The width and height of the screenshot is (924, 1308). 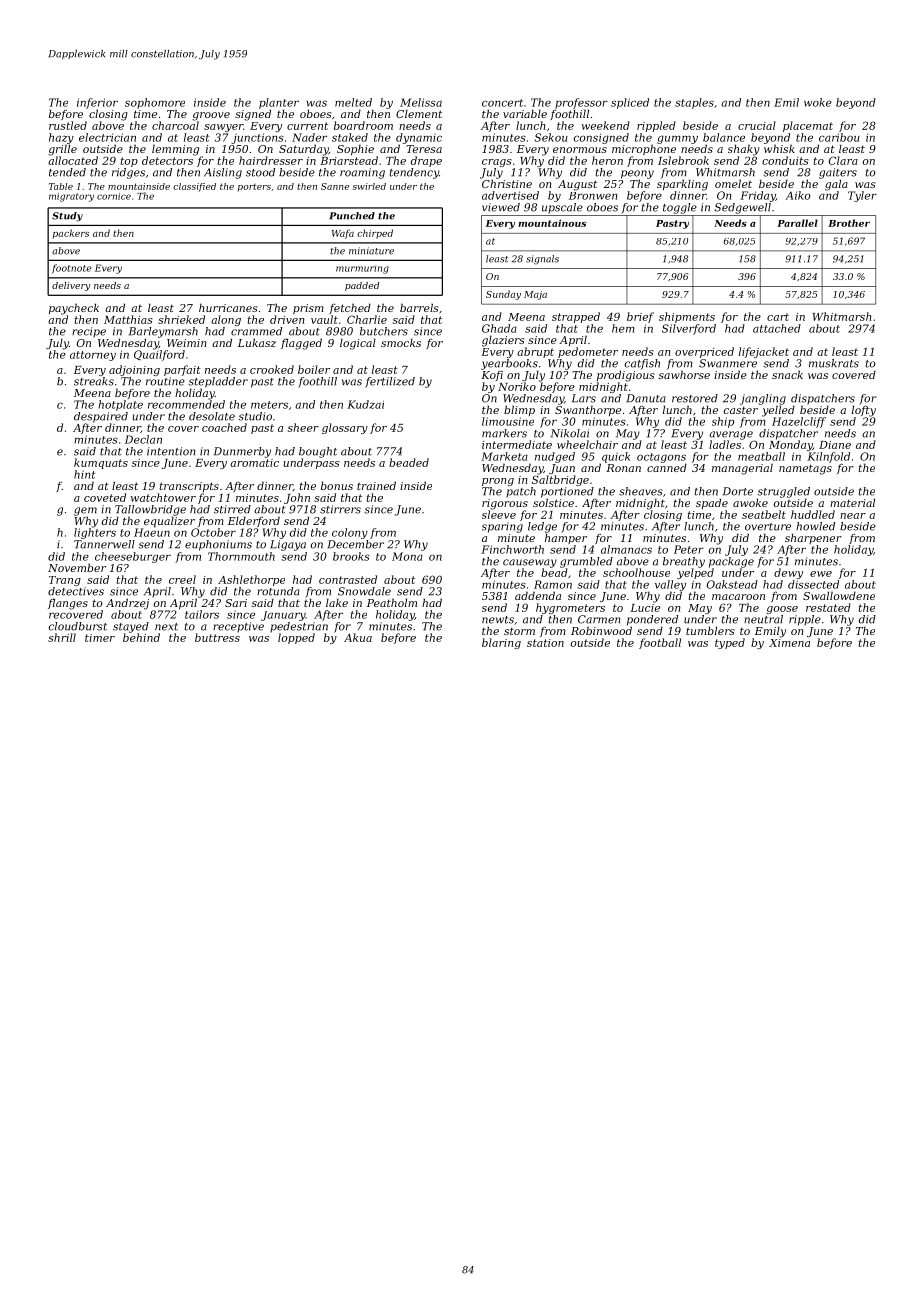 I want to click on macaroon, so click(x=738, y=597).
